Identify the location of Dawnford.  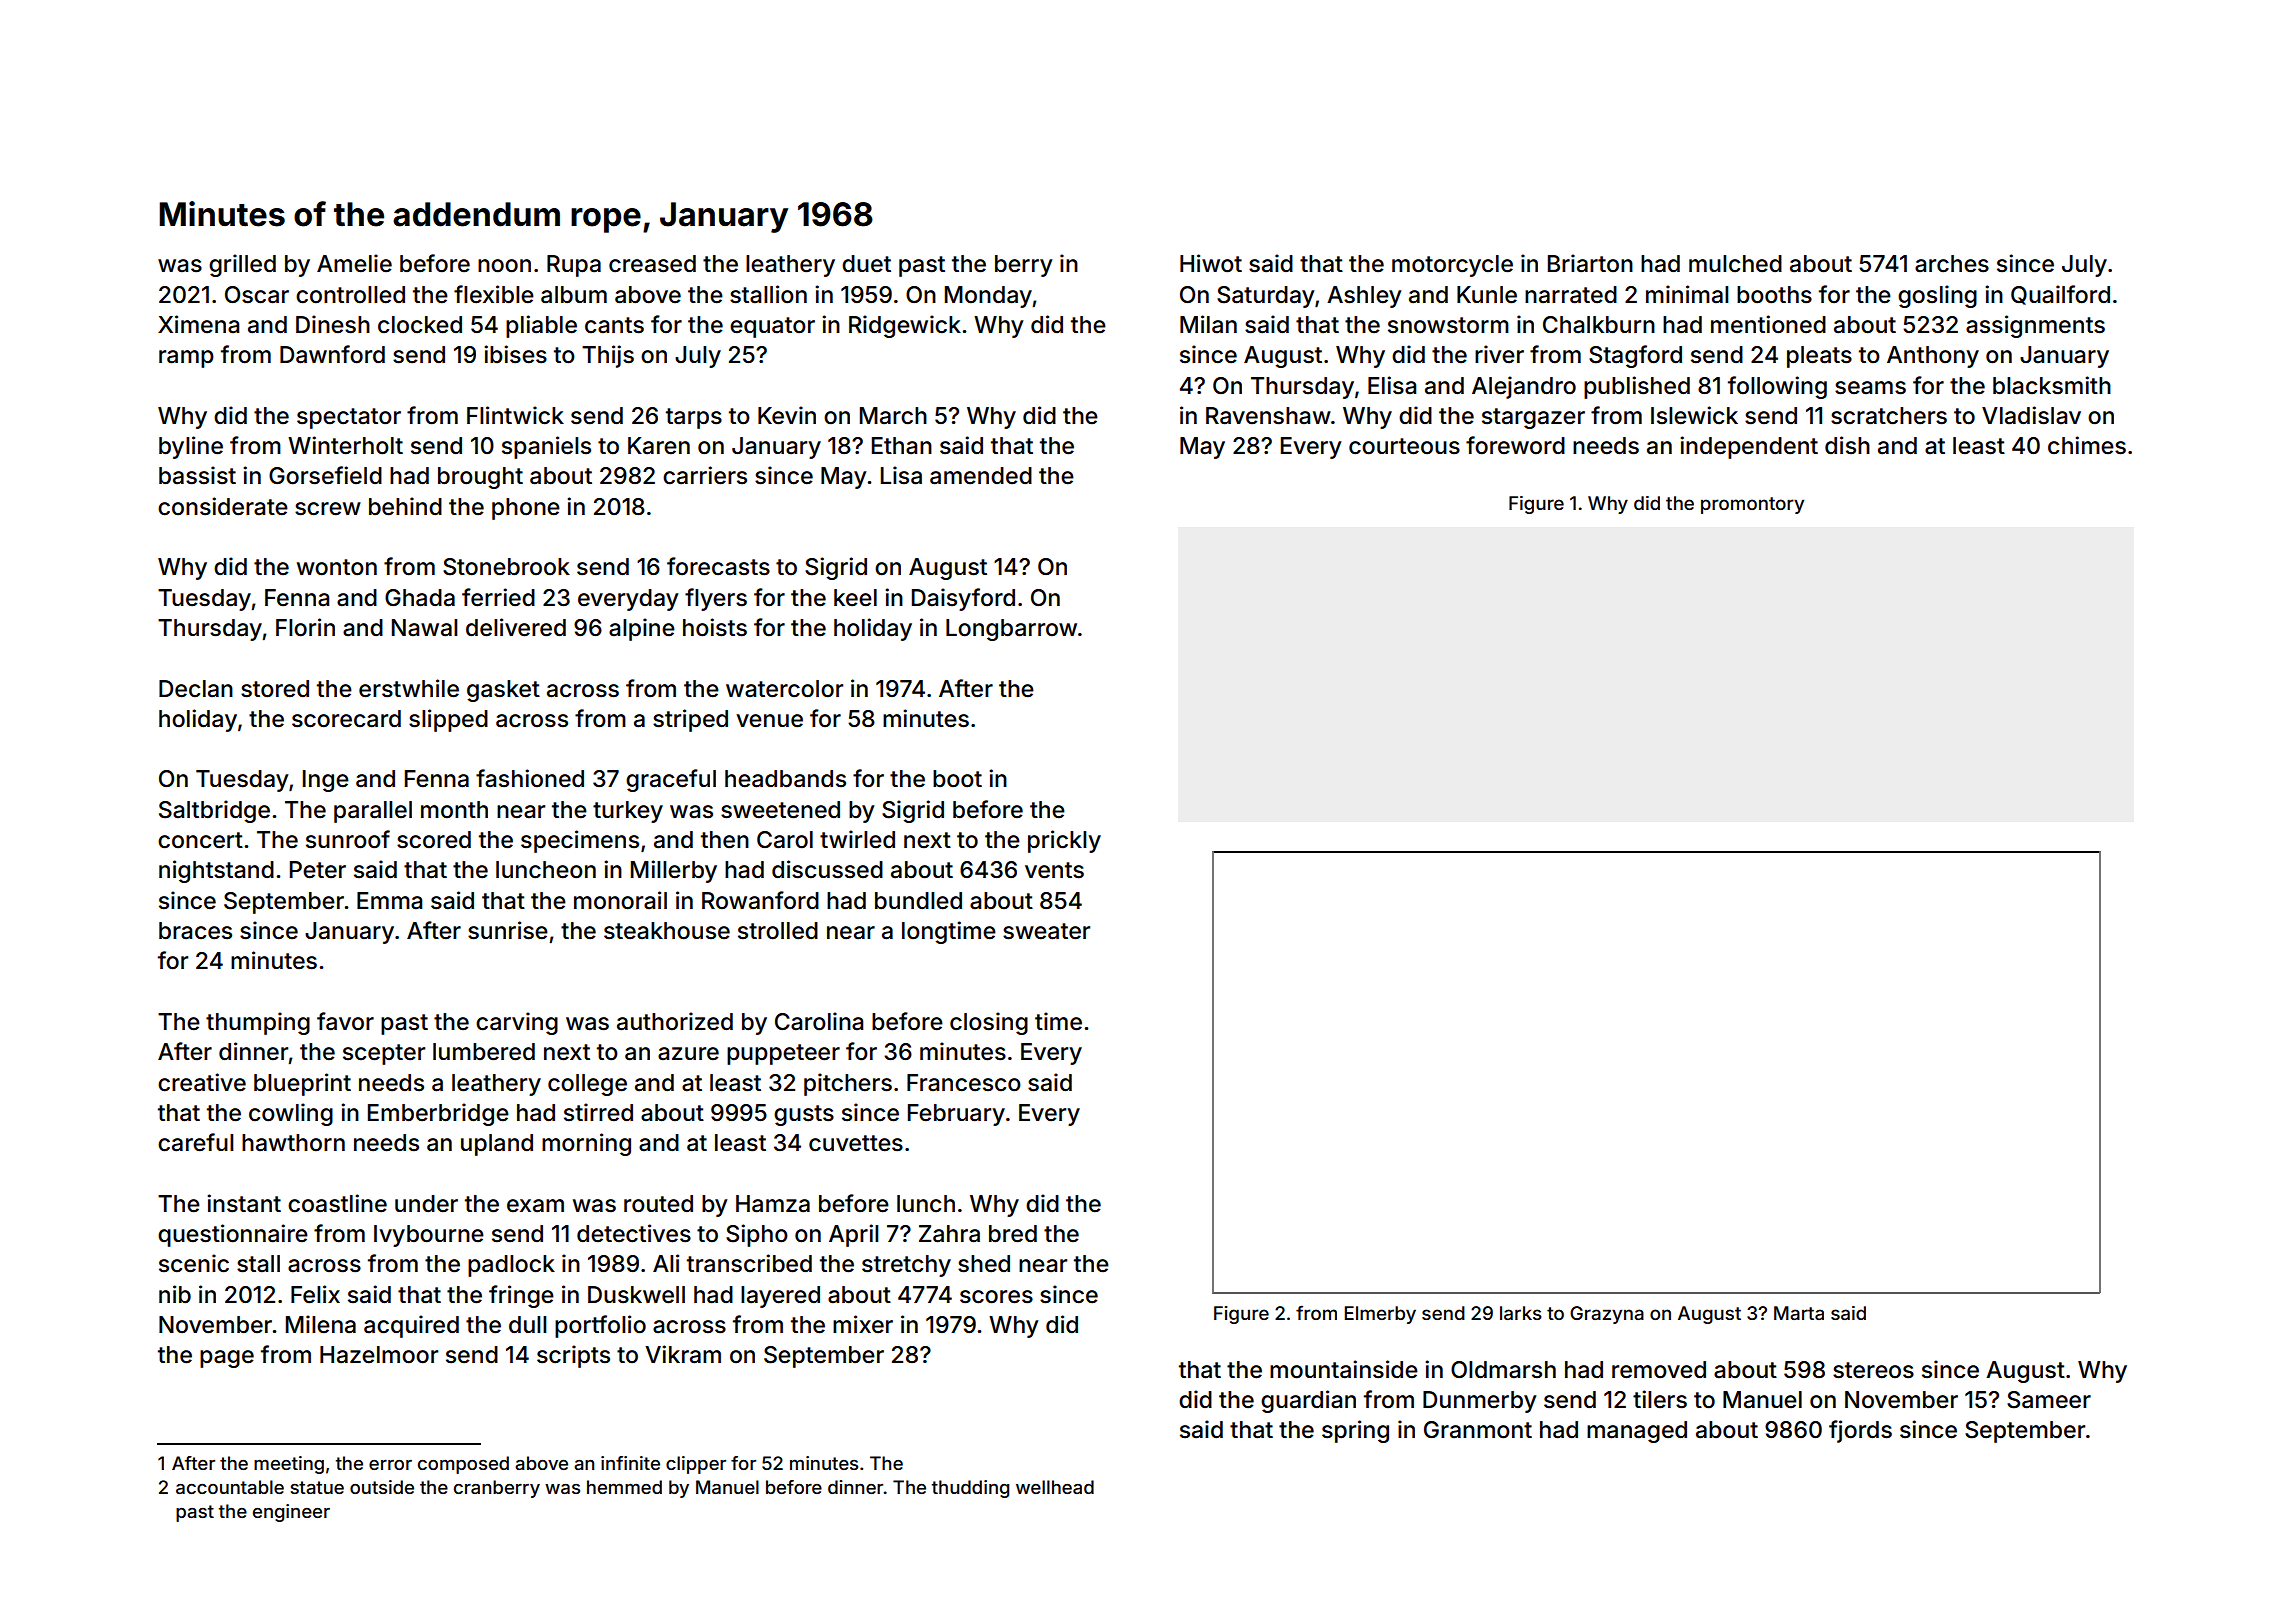
(332, 354).
